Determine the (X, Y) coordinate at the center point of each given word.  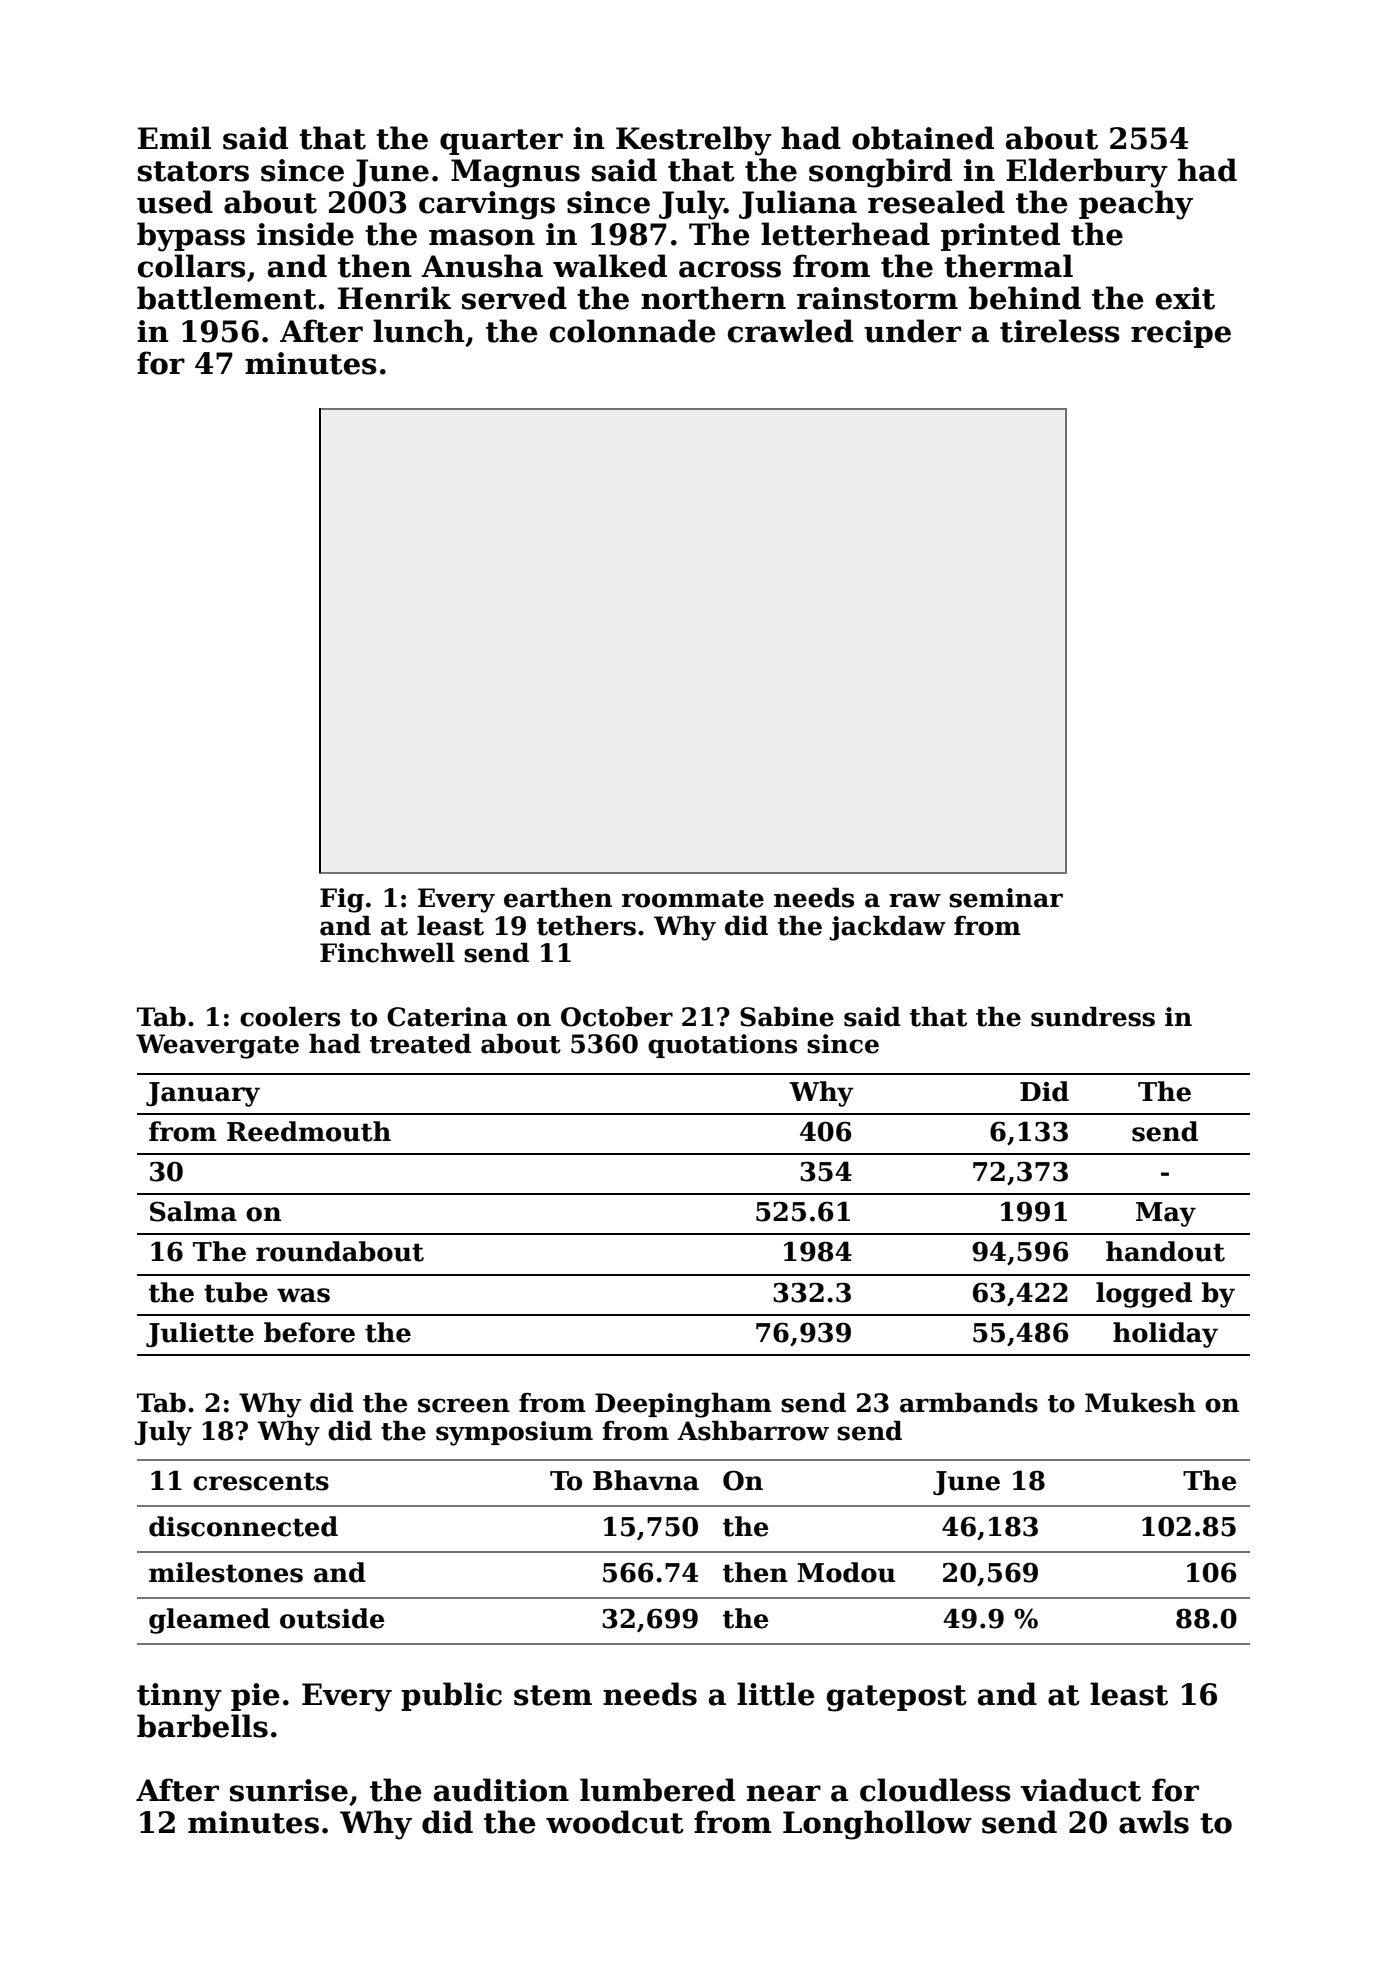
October (617, 1017)
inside (305, 234)
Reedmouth (309, 1131)
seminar (1006, 898)
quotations (722, 1046)
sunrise (289, 1790)
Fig (342, 900)
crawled (790, 331)
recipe (1181, 334)
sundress (1093, 1017)
